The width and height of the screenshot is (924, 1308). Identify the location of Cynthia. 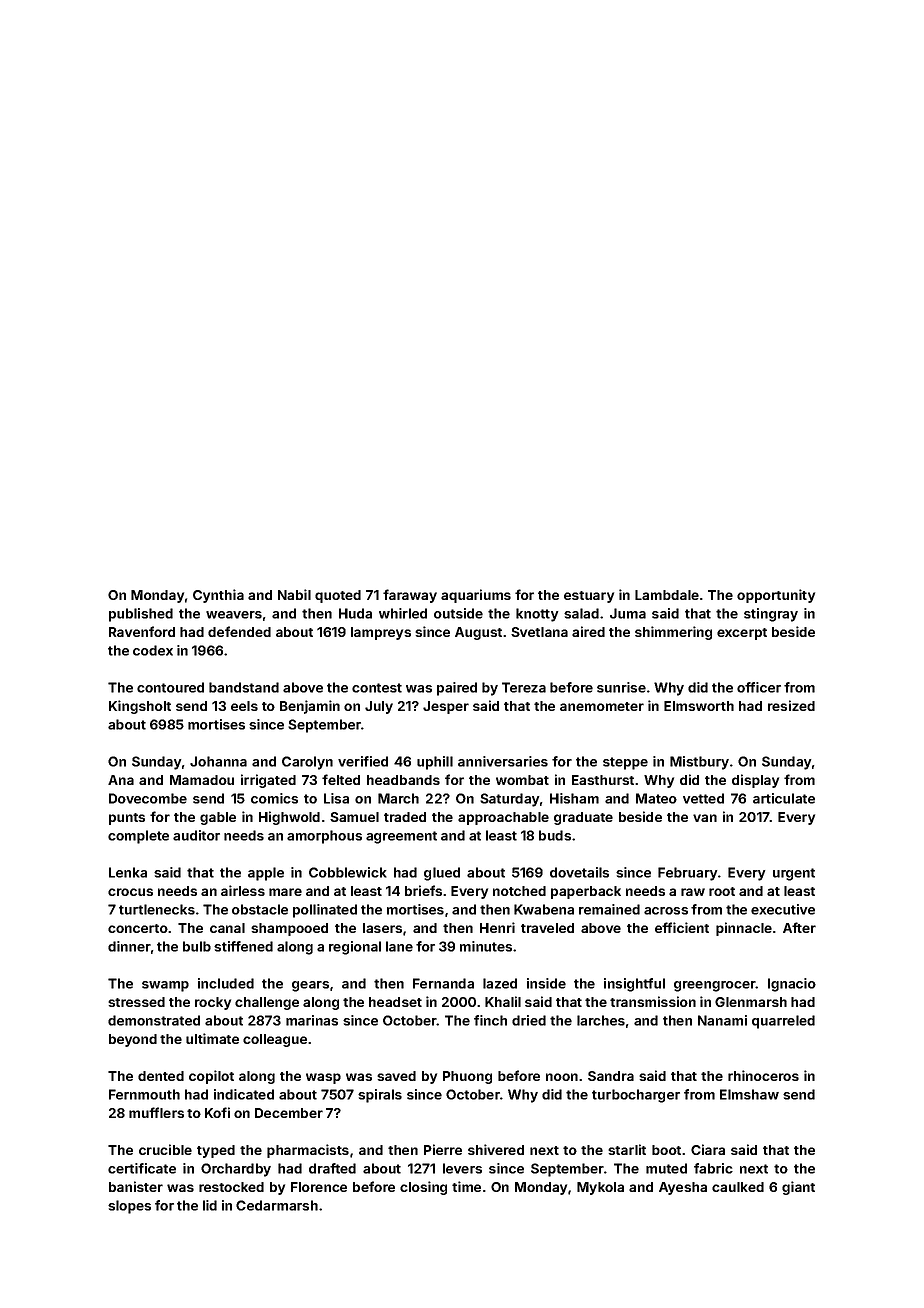
(218, 596).
